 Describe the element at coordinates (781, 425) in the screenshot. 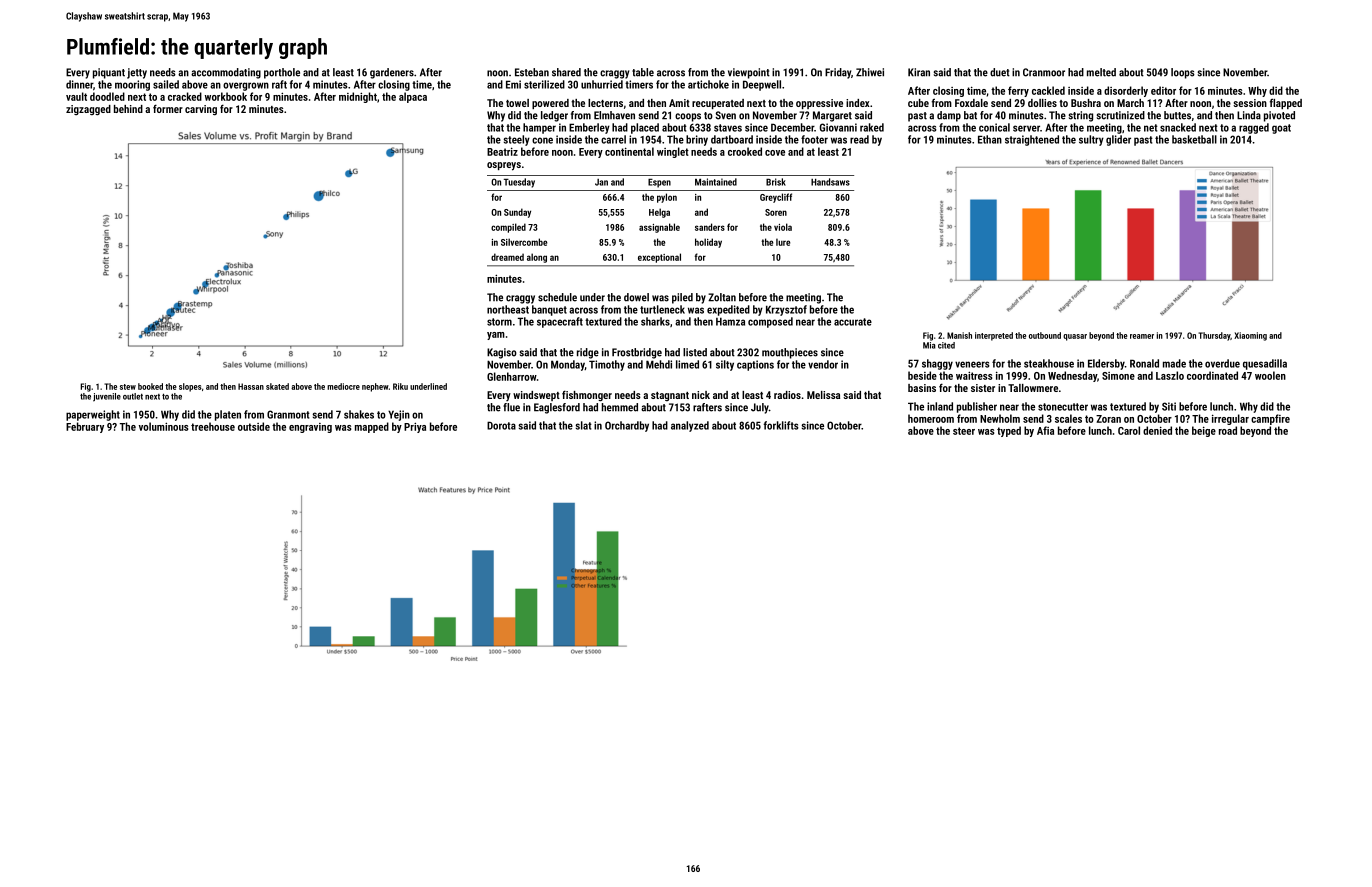

I see `forklifts` at that location.
